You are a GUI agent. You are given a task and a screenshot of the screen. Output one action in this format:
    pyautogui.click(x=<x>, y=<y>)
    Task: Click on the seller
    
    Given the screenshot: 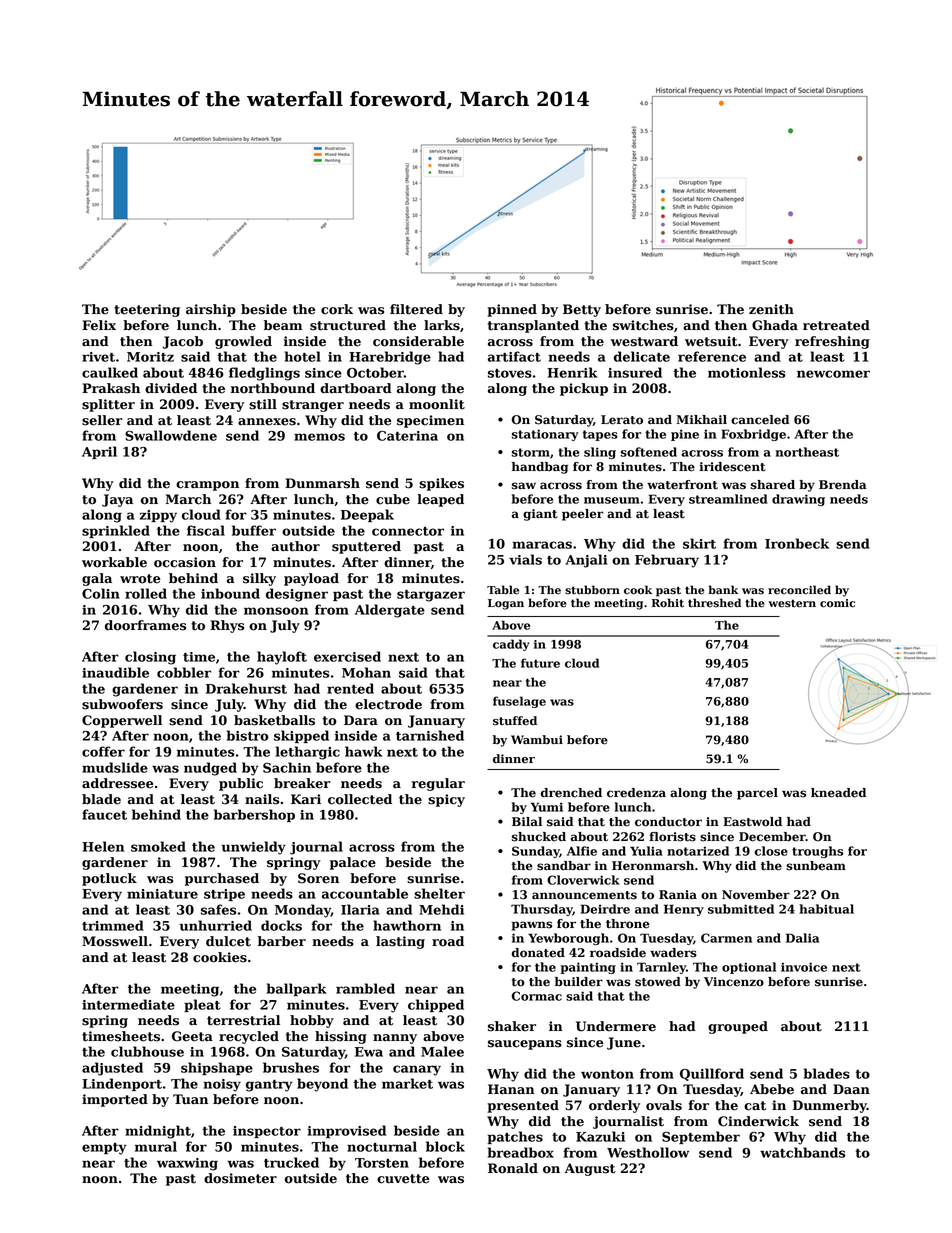 What is the action you would take?
    pyautogui.click(x=102, y=420)
